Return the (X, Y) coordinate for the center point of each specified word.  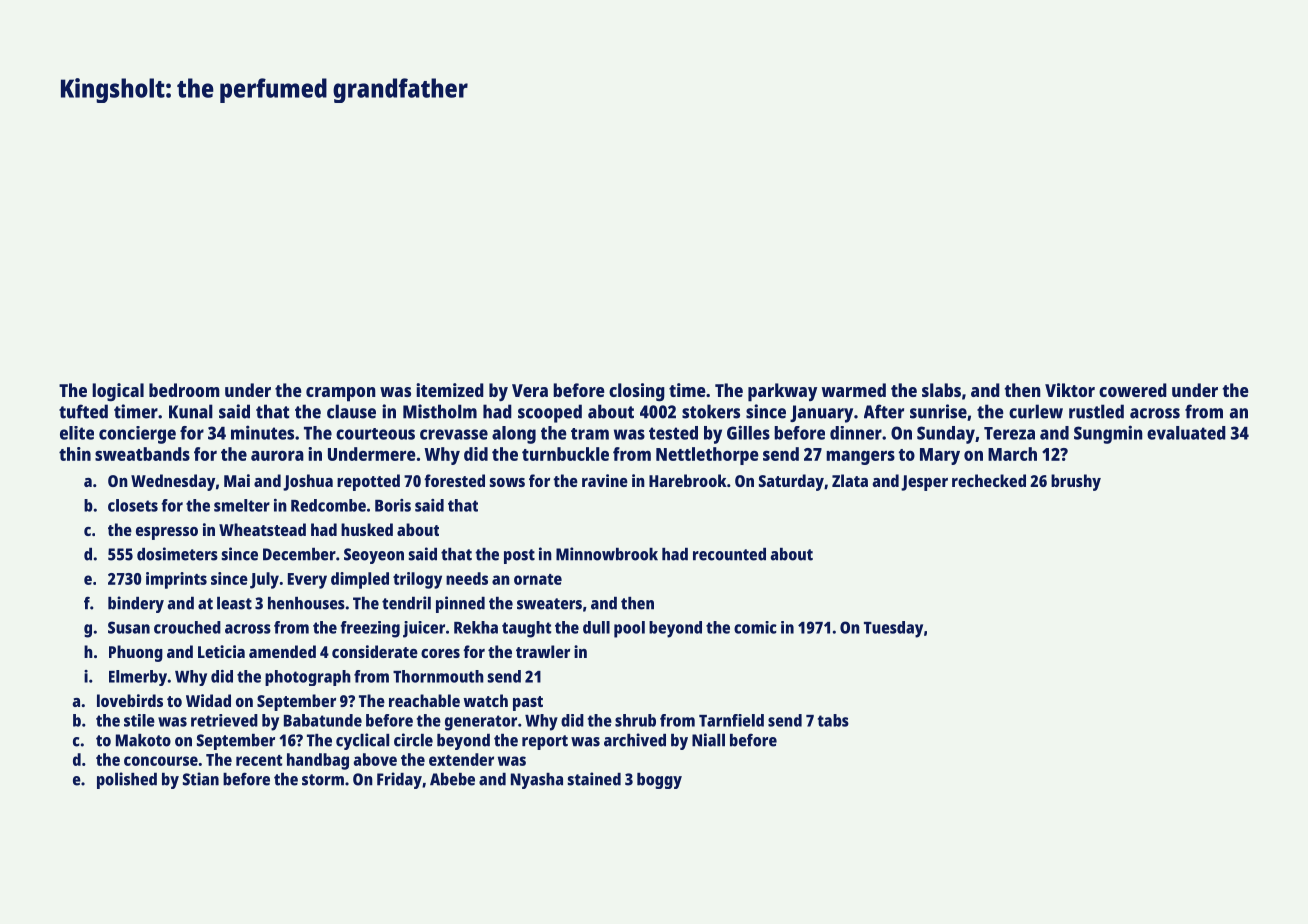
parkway (782, 392)
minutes (262, 432)
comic (755, 627)
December (299, 554)
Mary (940, 456)
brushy (1076, 482)
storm (323, 780)
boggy (659, 781)
